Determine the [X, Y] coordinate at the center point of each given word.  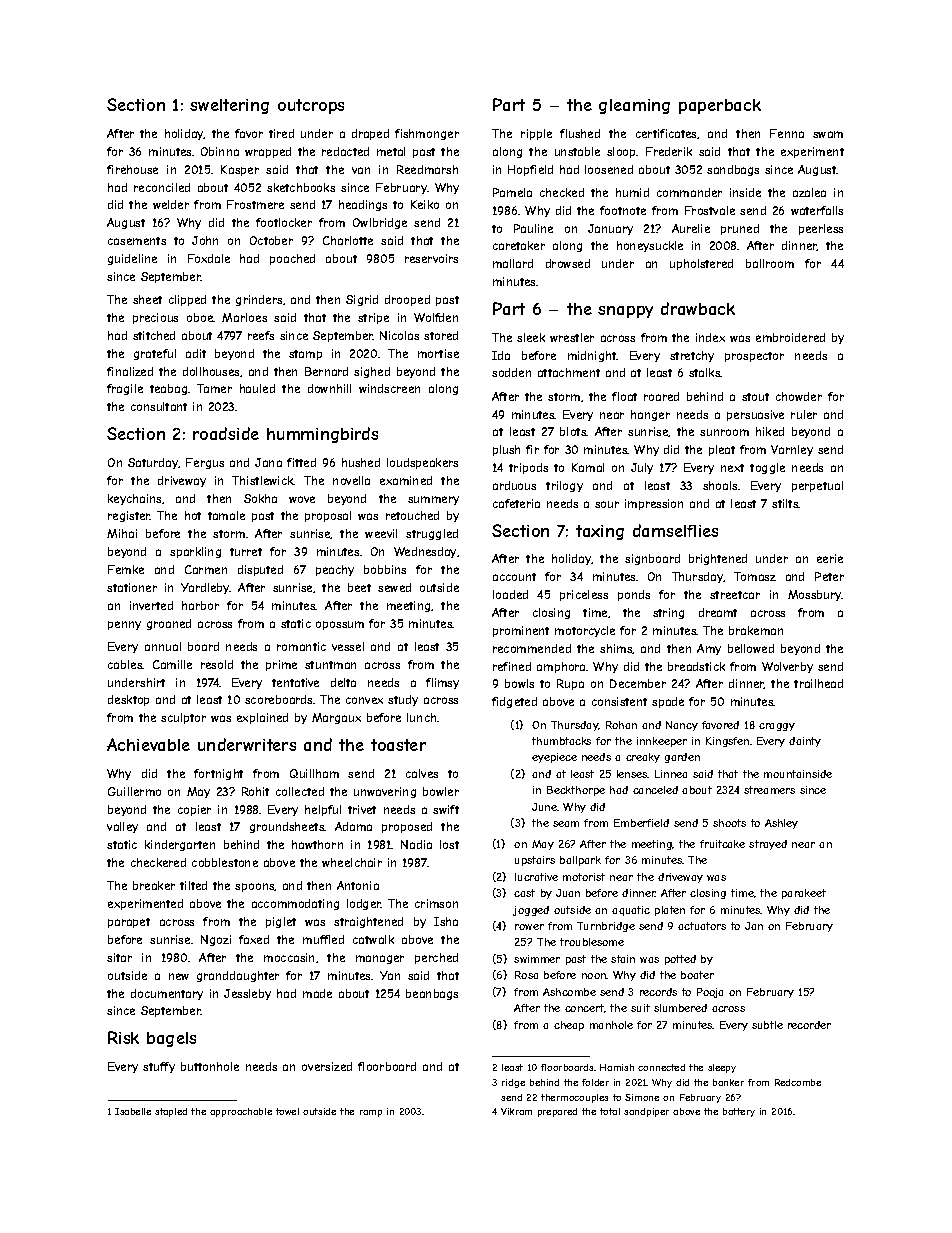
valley [122, 827]
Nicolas [399, 335]
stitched [154, 335]
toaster [398, 745]
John [205, 240]
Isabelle [133, 1111]
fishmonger [427, 134]
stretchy [692, 356]
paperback [720, 106]
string [668, 613]
